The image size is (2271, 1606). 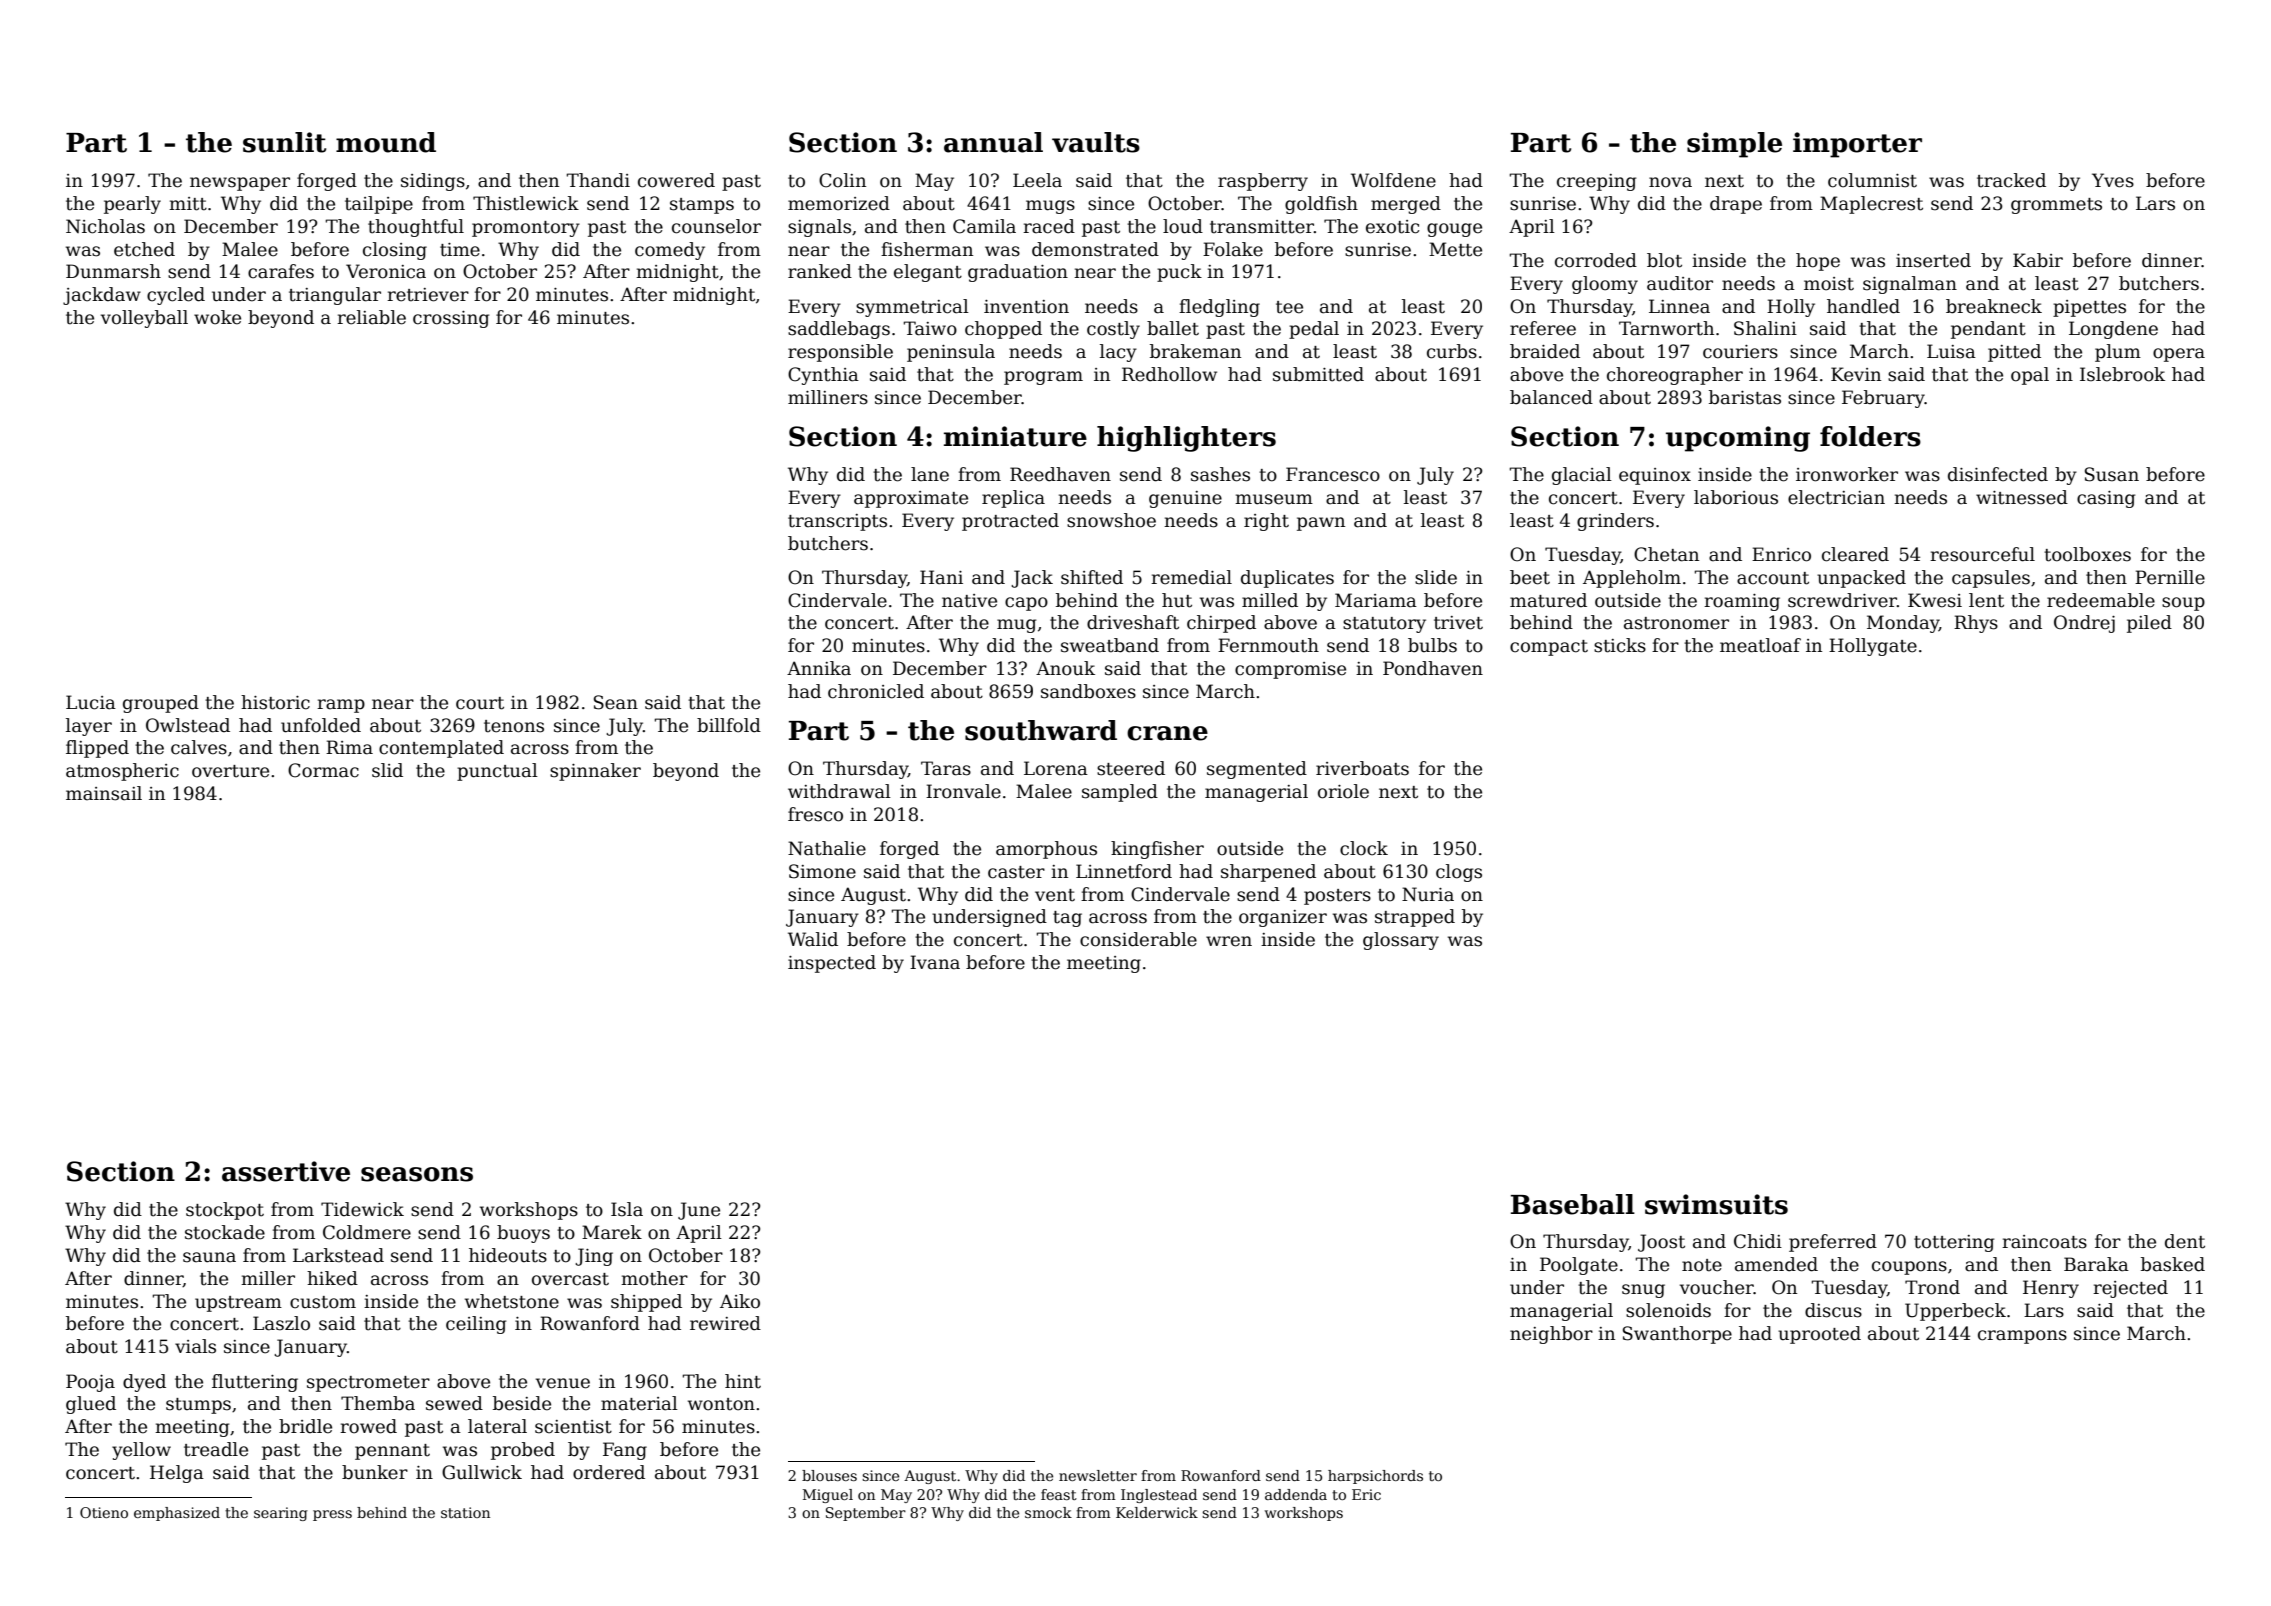 What do you see at coordinates (286, 1171) in the screenshot?
I see `assertive` at bounding box center [286, 1171].
